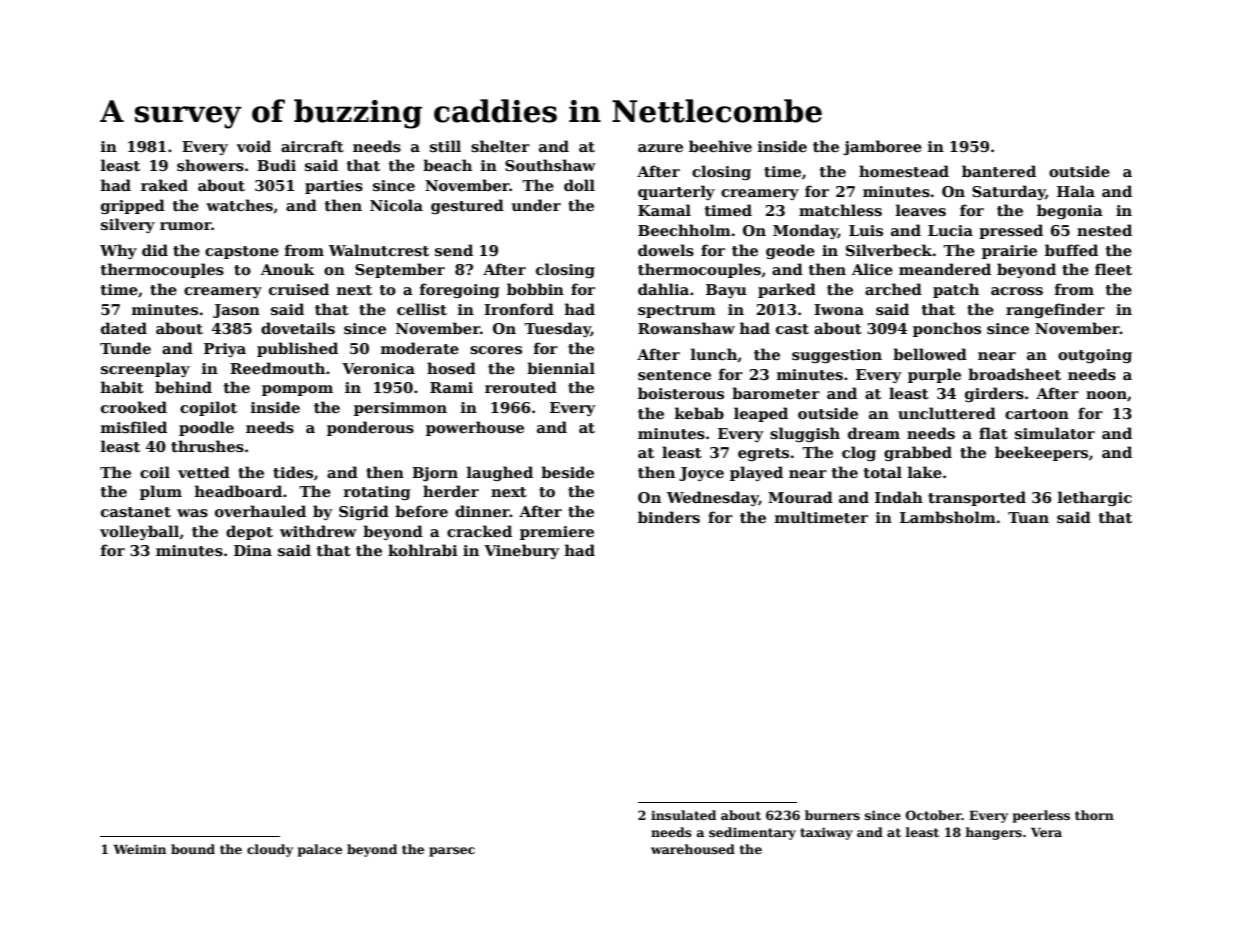 This page has height=952, width=1233. I want to click on jamboree, so click(882, 147).
